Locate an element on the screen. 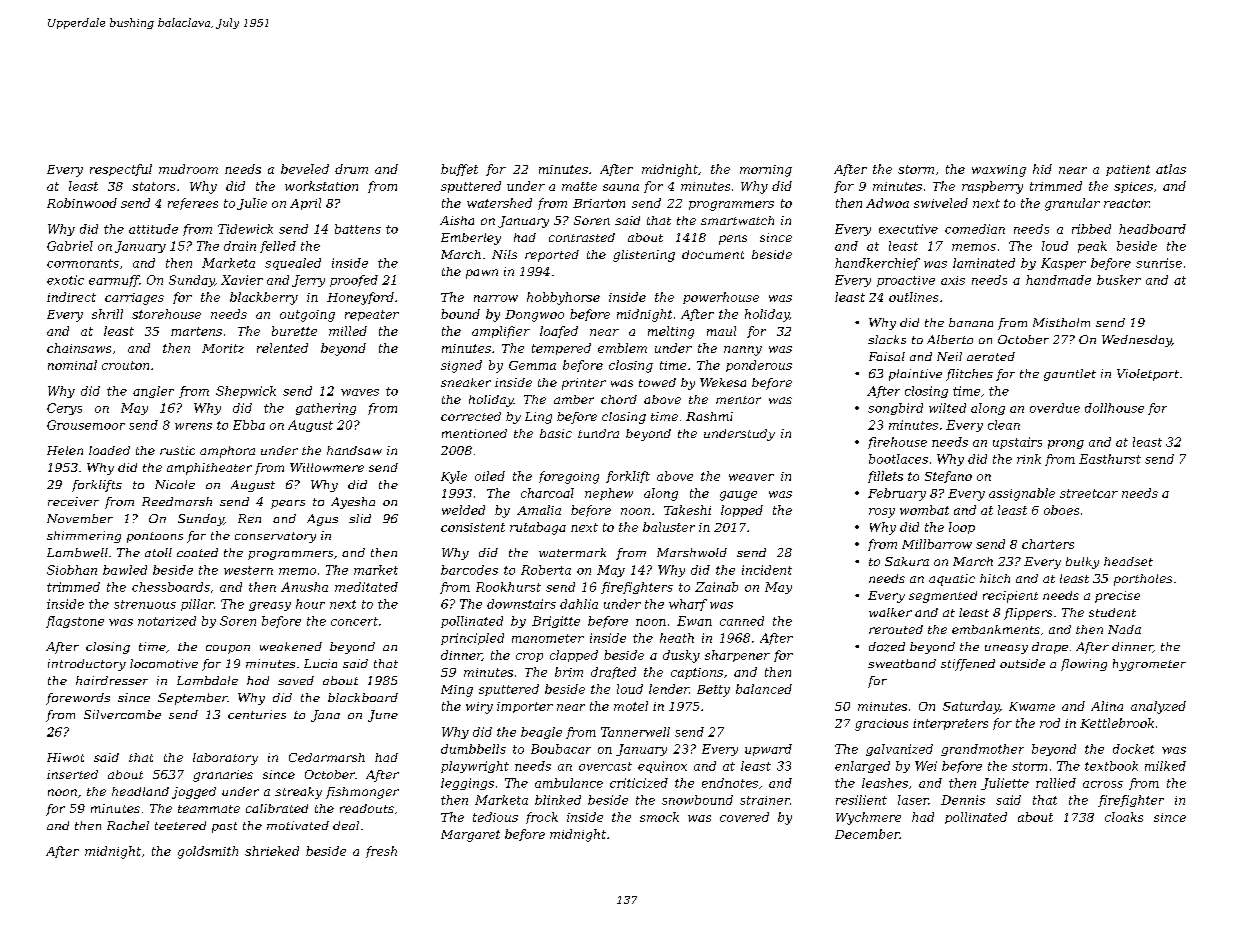 The height and width of the screenshot is (952, 1233). basic is located at coordinates (556, 433).
